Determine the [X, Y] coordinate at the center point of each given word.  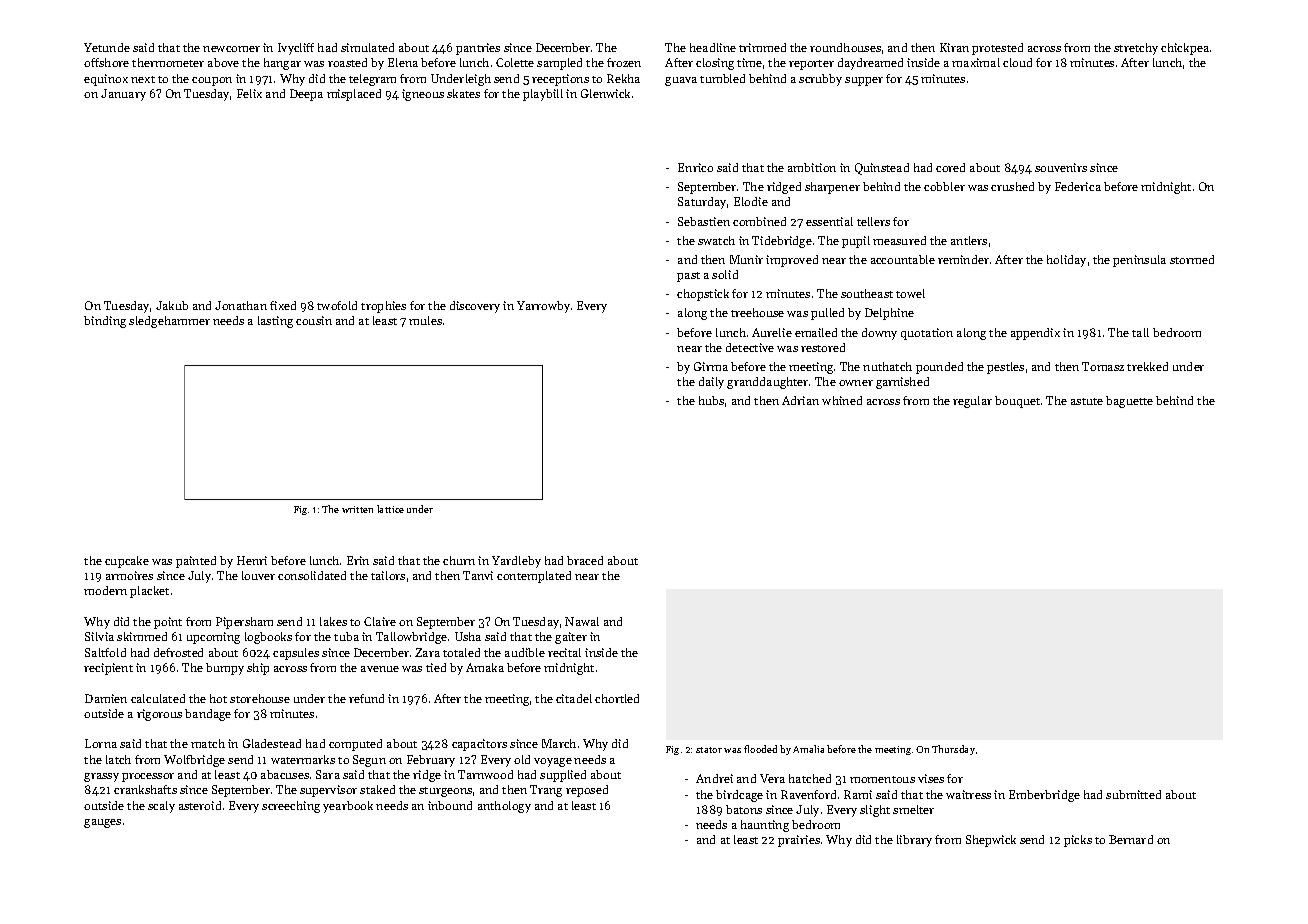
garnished [902, 383]
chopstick [703, 295]
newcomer [231, 49]
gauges [102, 823]
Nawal [582, 621]
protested [997, 49]
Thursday [953, 750]
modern [105, 590]
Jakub [172, 305]
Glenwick [605, 93]
